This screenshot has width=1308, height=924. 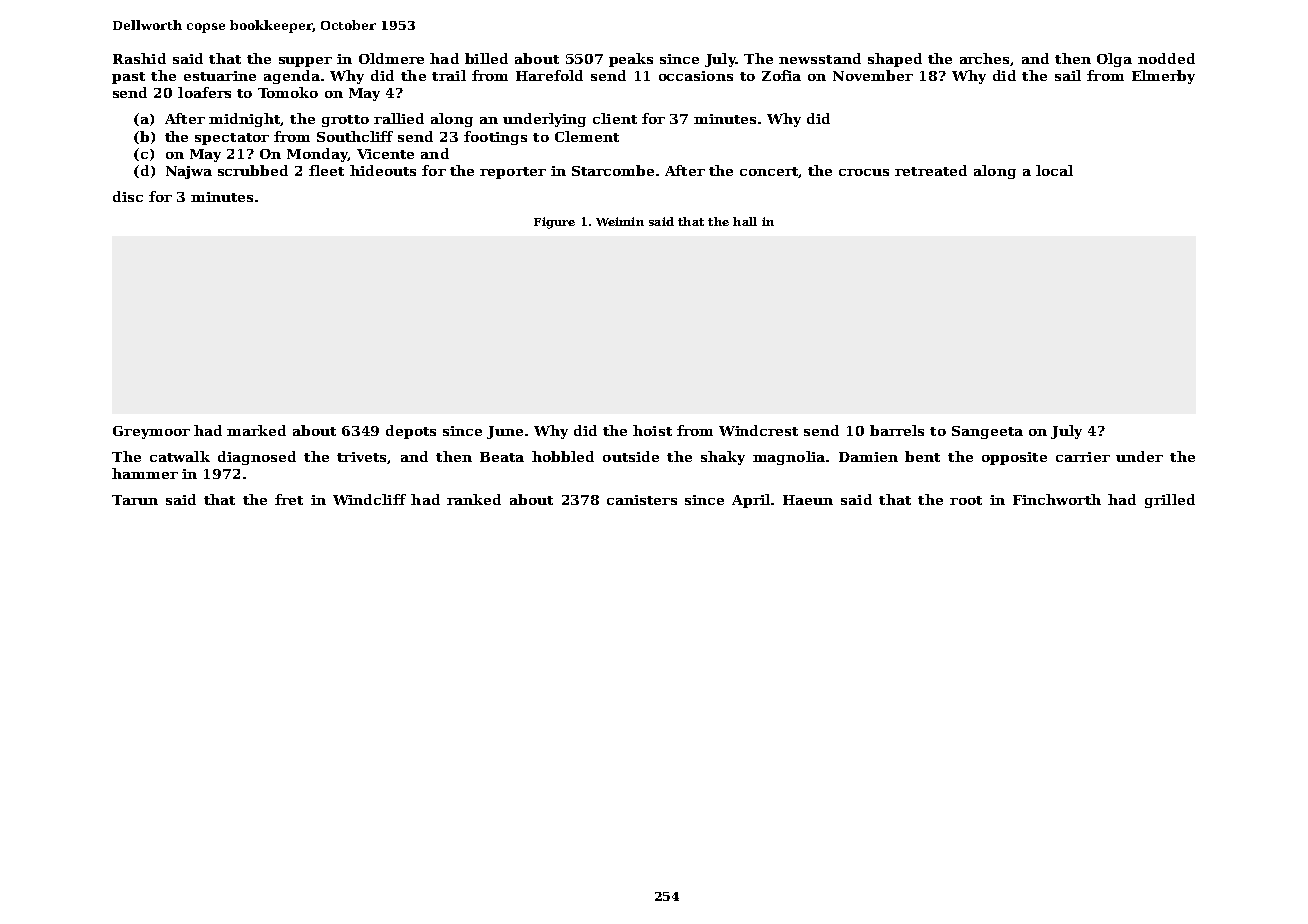 What do you see at coordinates (745, 221) in the screenshot?
I see `hall` at bounding box center [745, 221].
